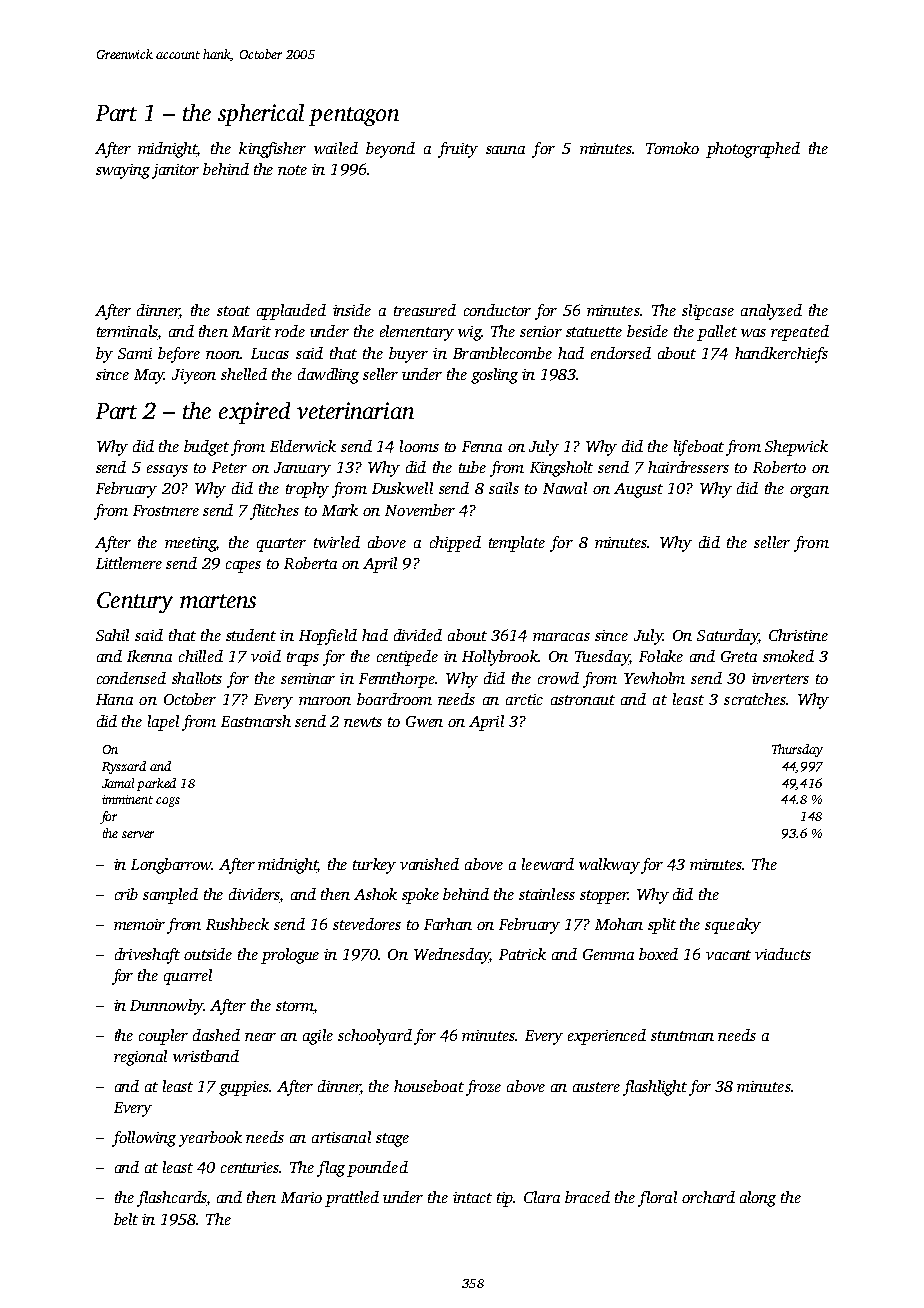 This document has height=1308, width=924. What do you see at coordinates (127, 331) in the document?
I see `terminals` at bounding box center [127, 331].
